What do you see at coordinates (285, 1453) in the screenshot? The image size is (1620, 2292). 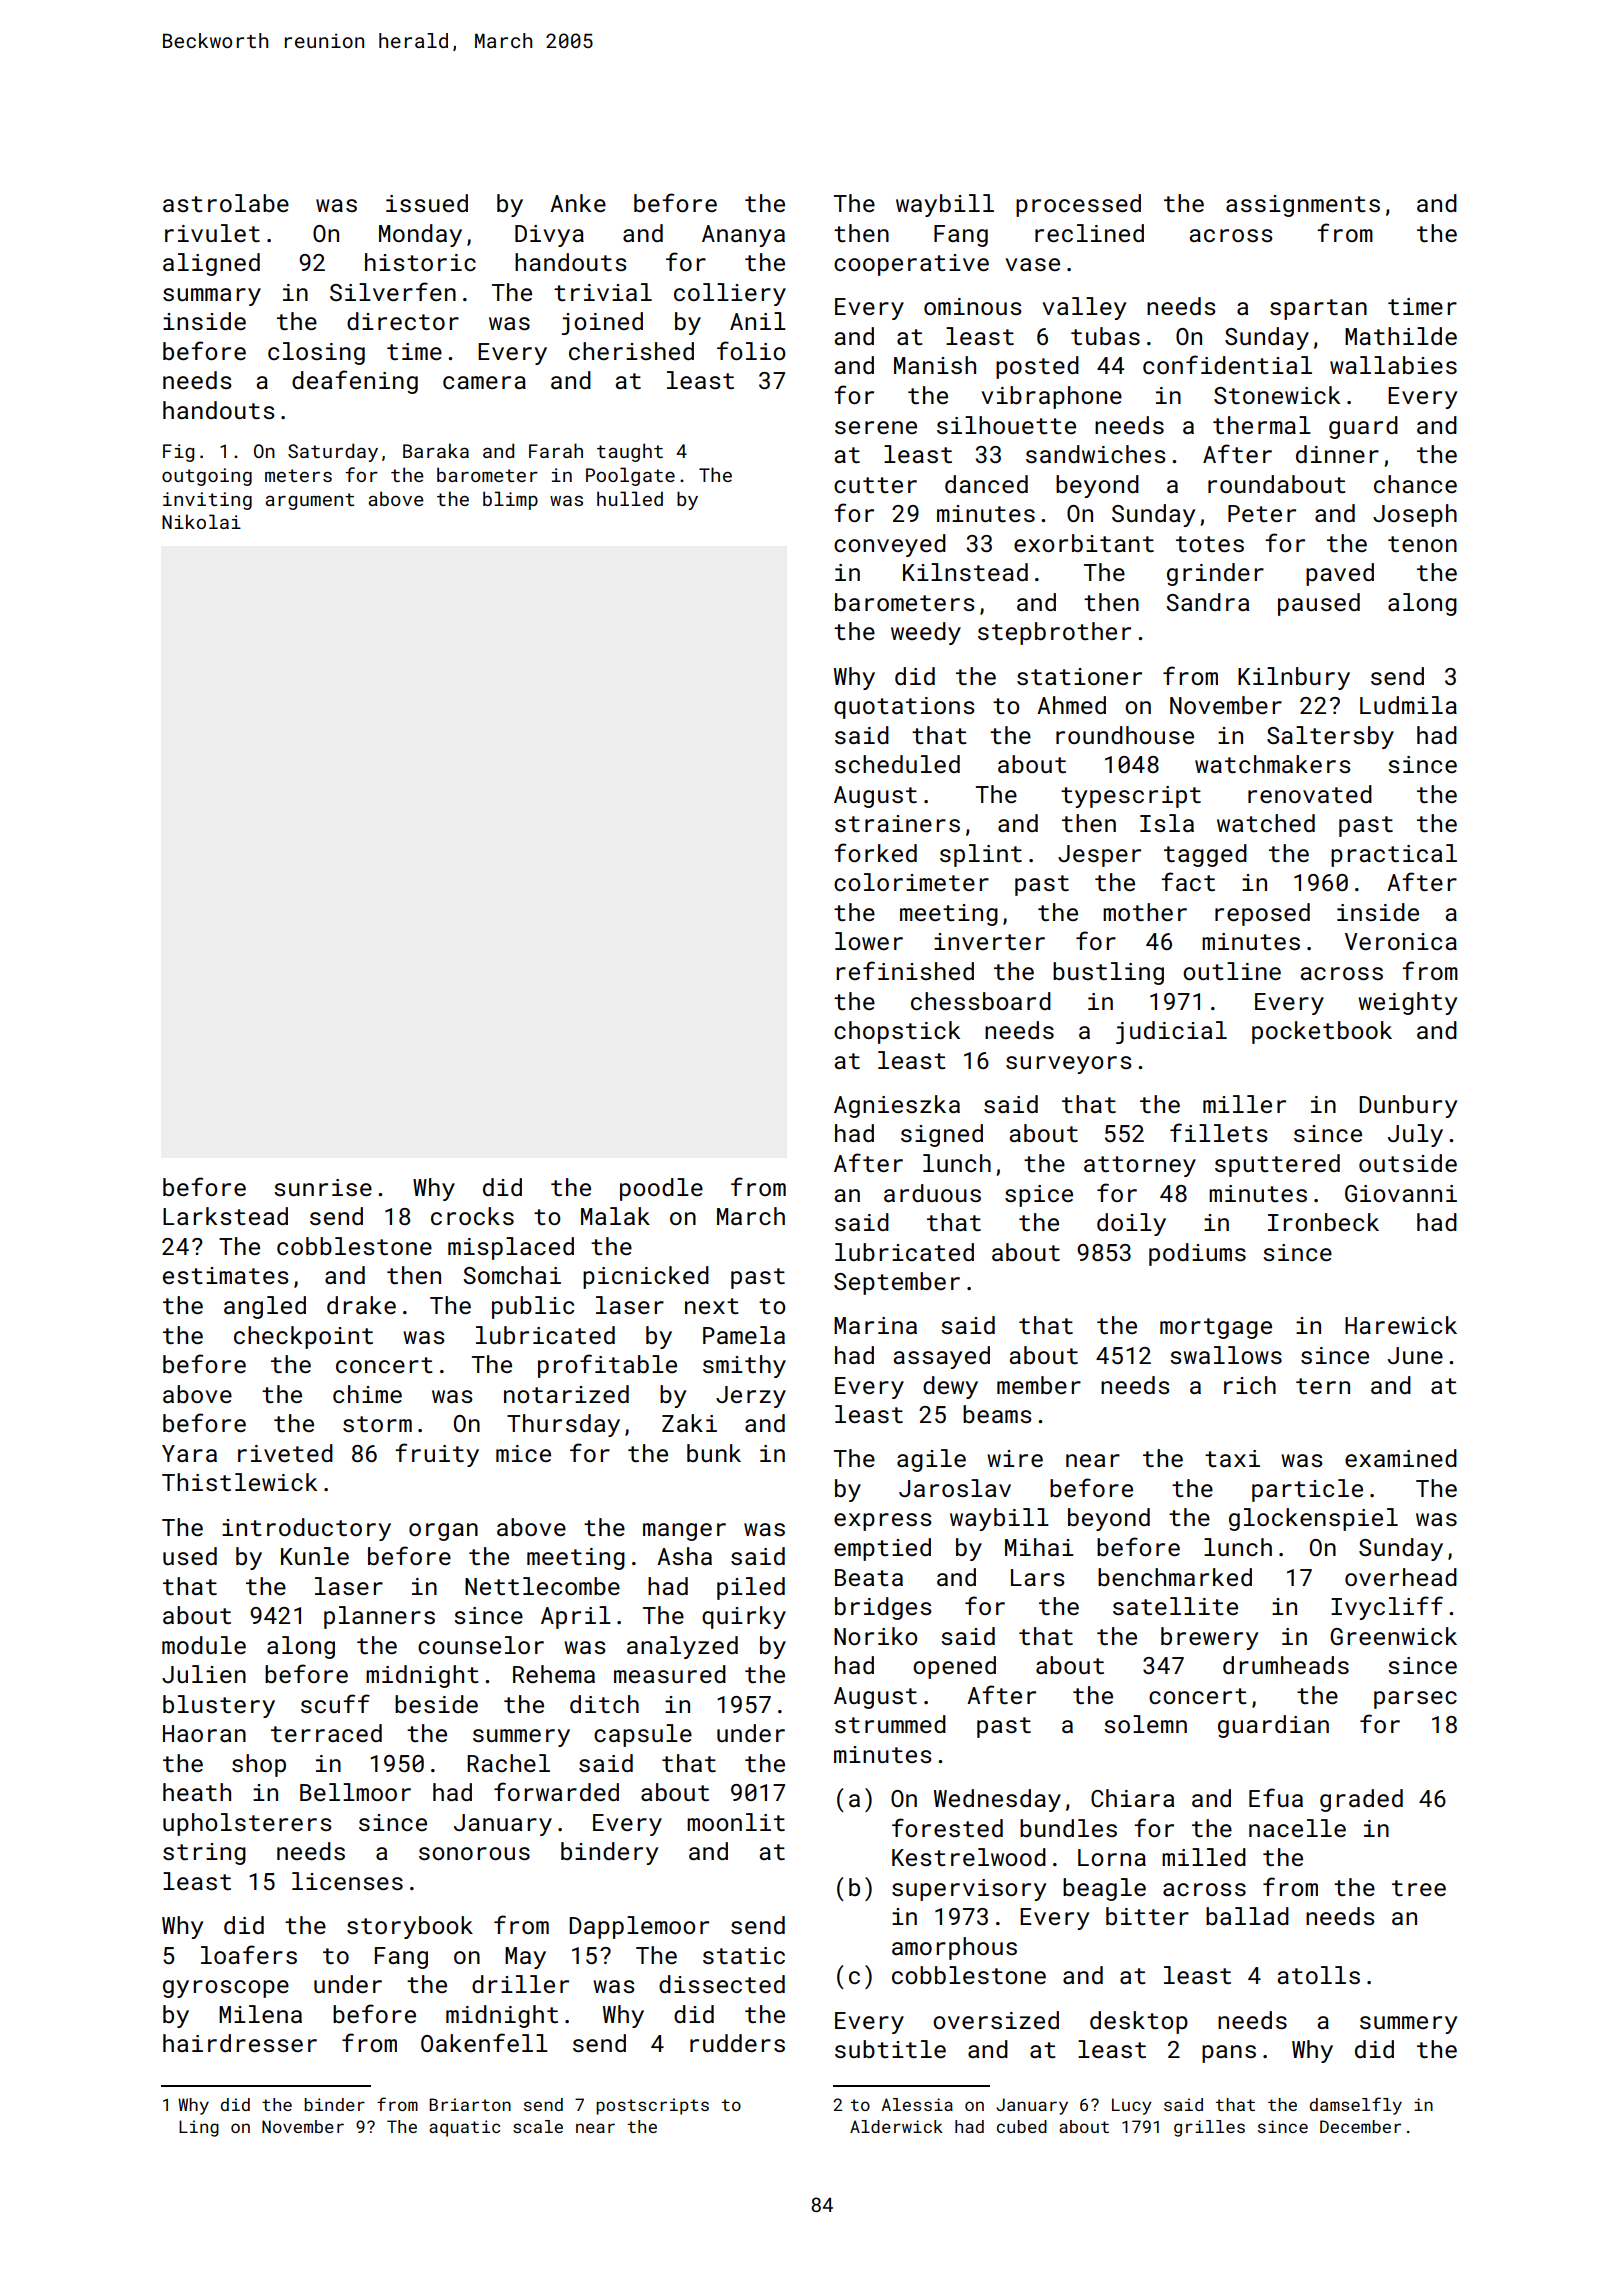 I see `riveted` at bounding box center [285, 1453].
